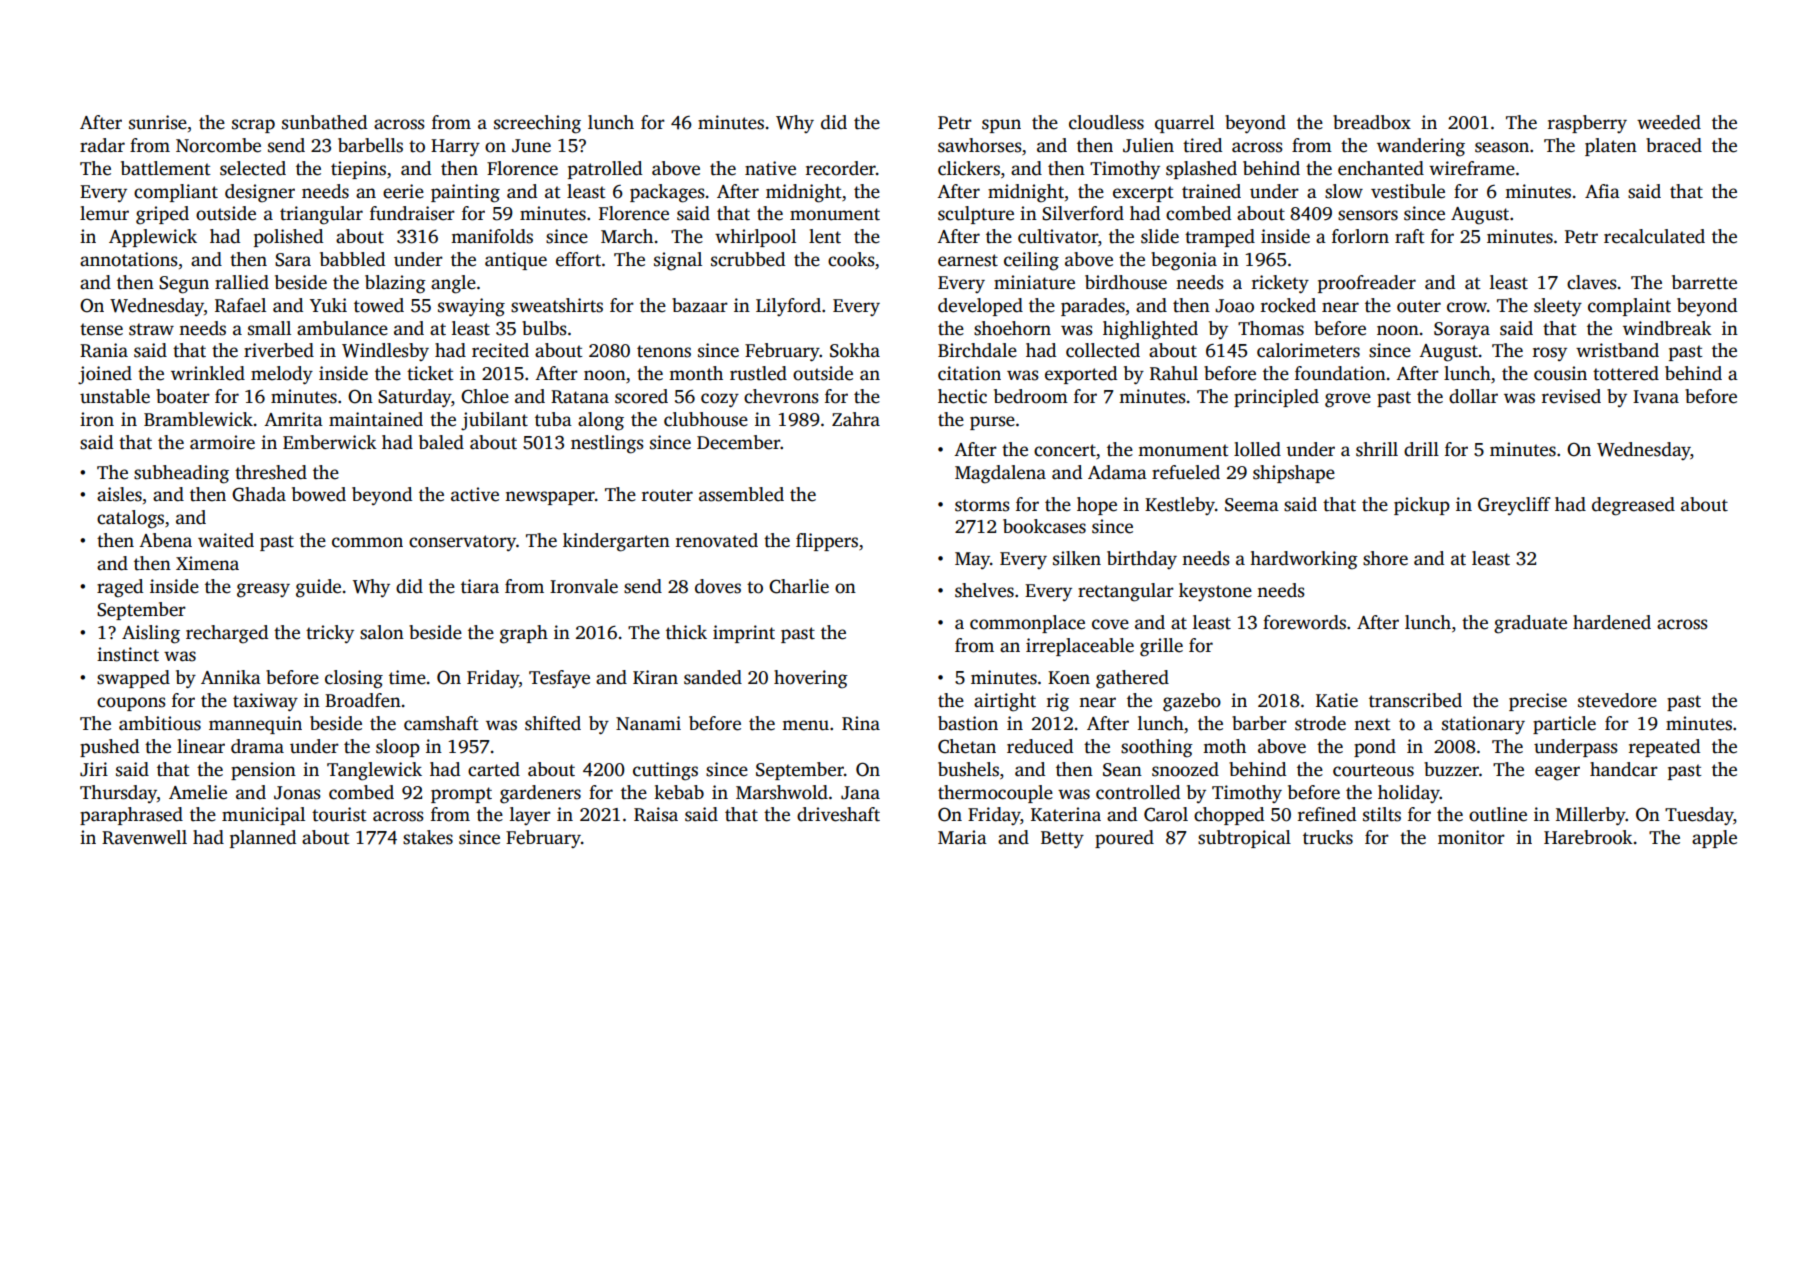 The image size is (1818, 1285). Describe the element at coordinates (158, 122) in the image. I see `sunrise` at that location.
